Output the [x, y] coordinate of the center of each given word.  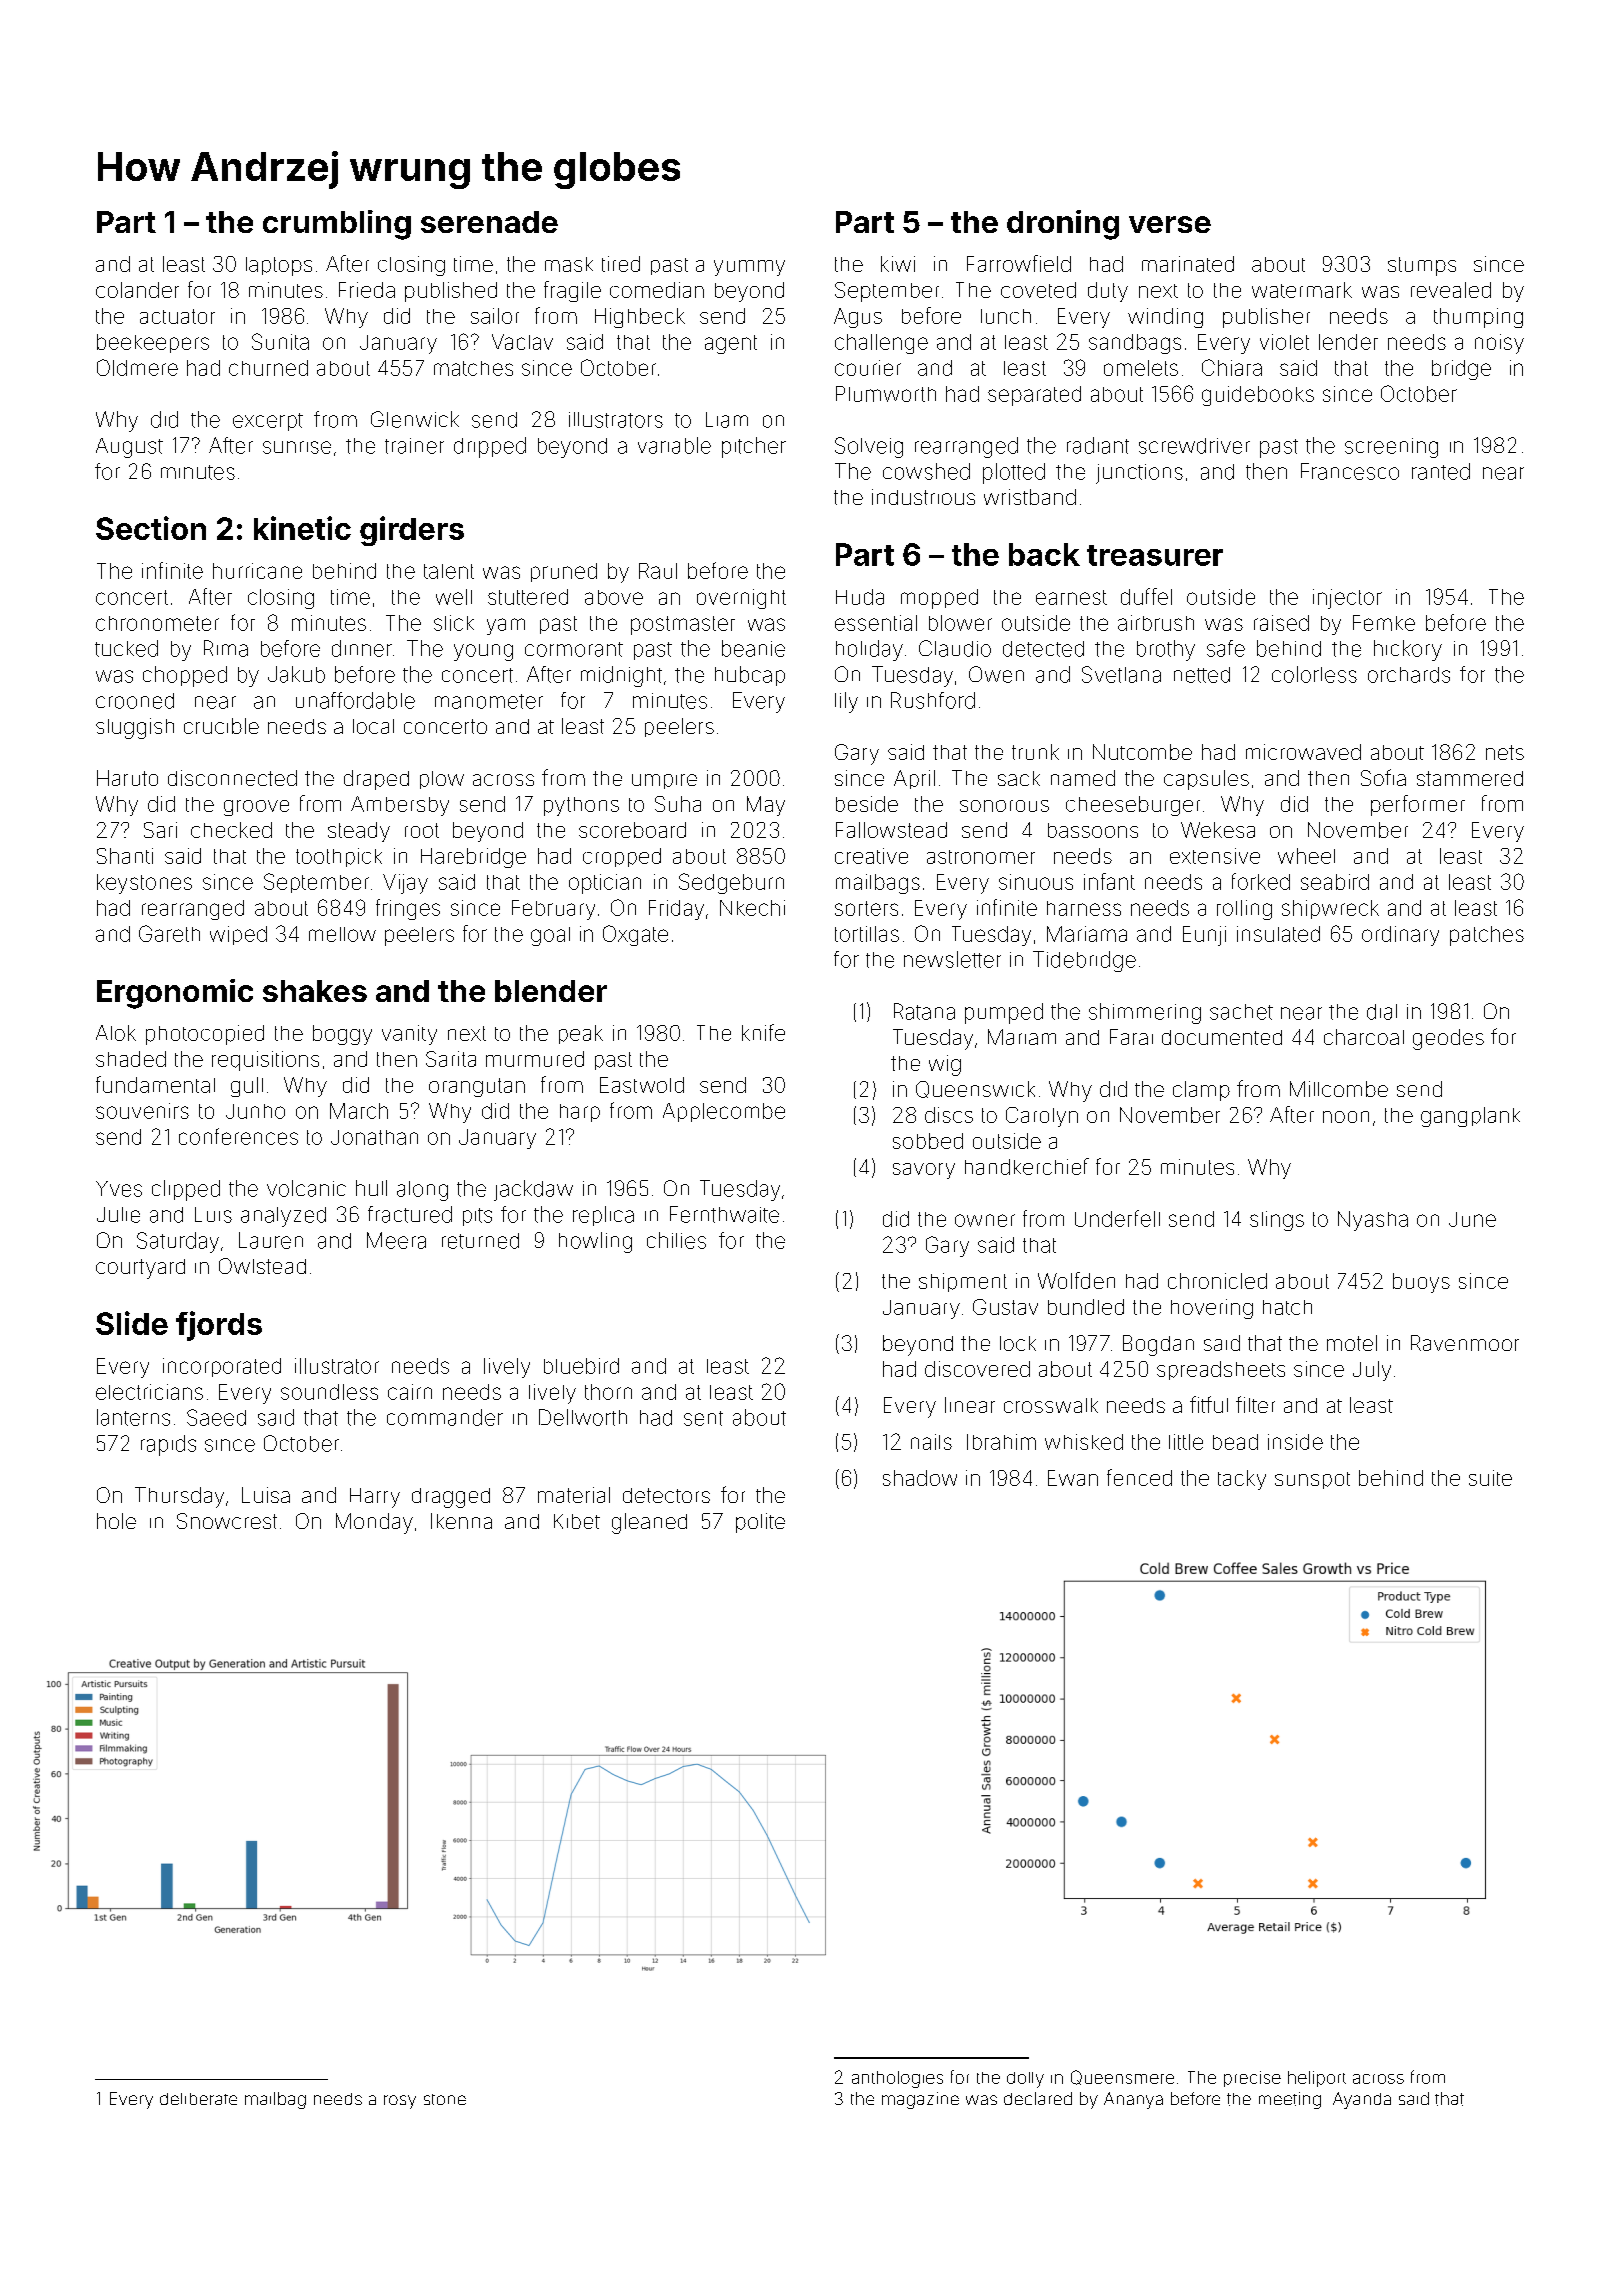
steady [359, 832]
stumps [1422, 266]
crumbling [337, 225]
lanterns [133, 1417]
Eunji [1204, 936]
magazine [920, 2100]
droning [1063, 225]
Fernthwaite [724, 1214]
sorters [866, 908]
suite [1490, 1478]
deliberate [198, 2099]
